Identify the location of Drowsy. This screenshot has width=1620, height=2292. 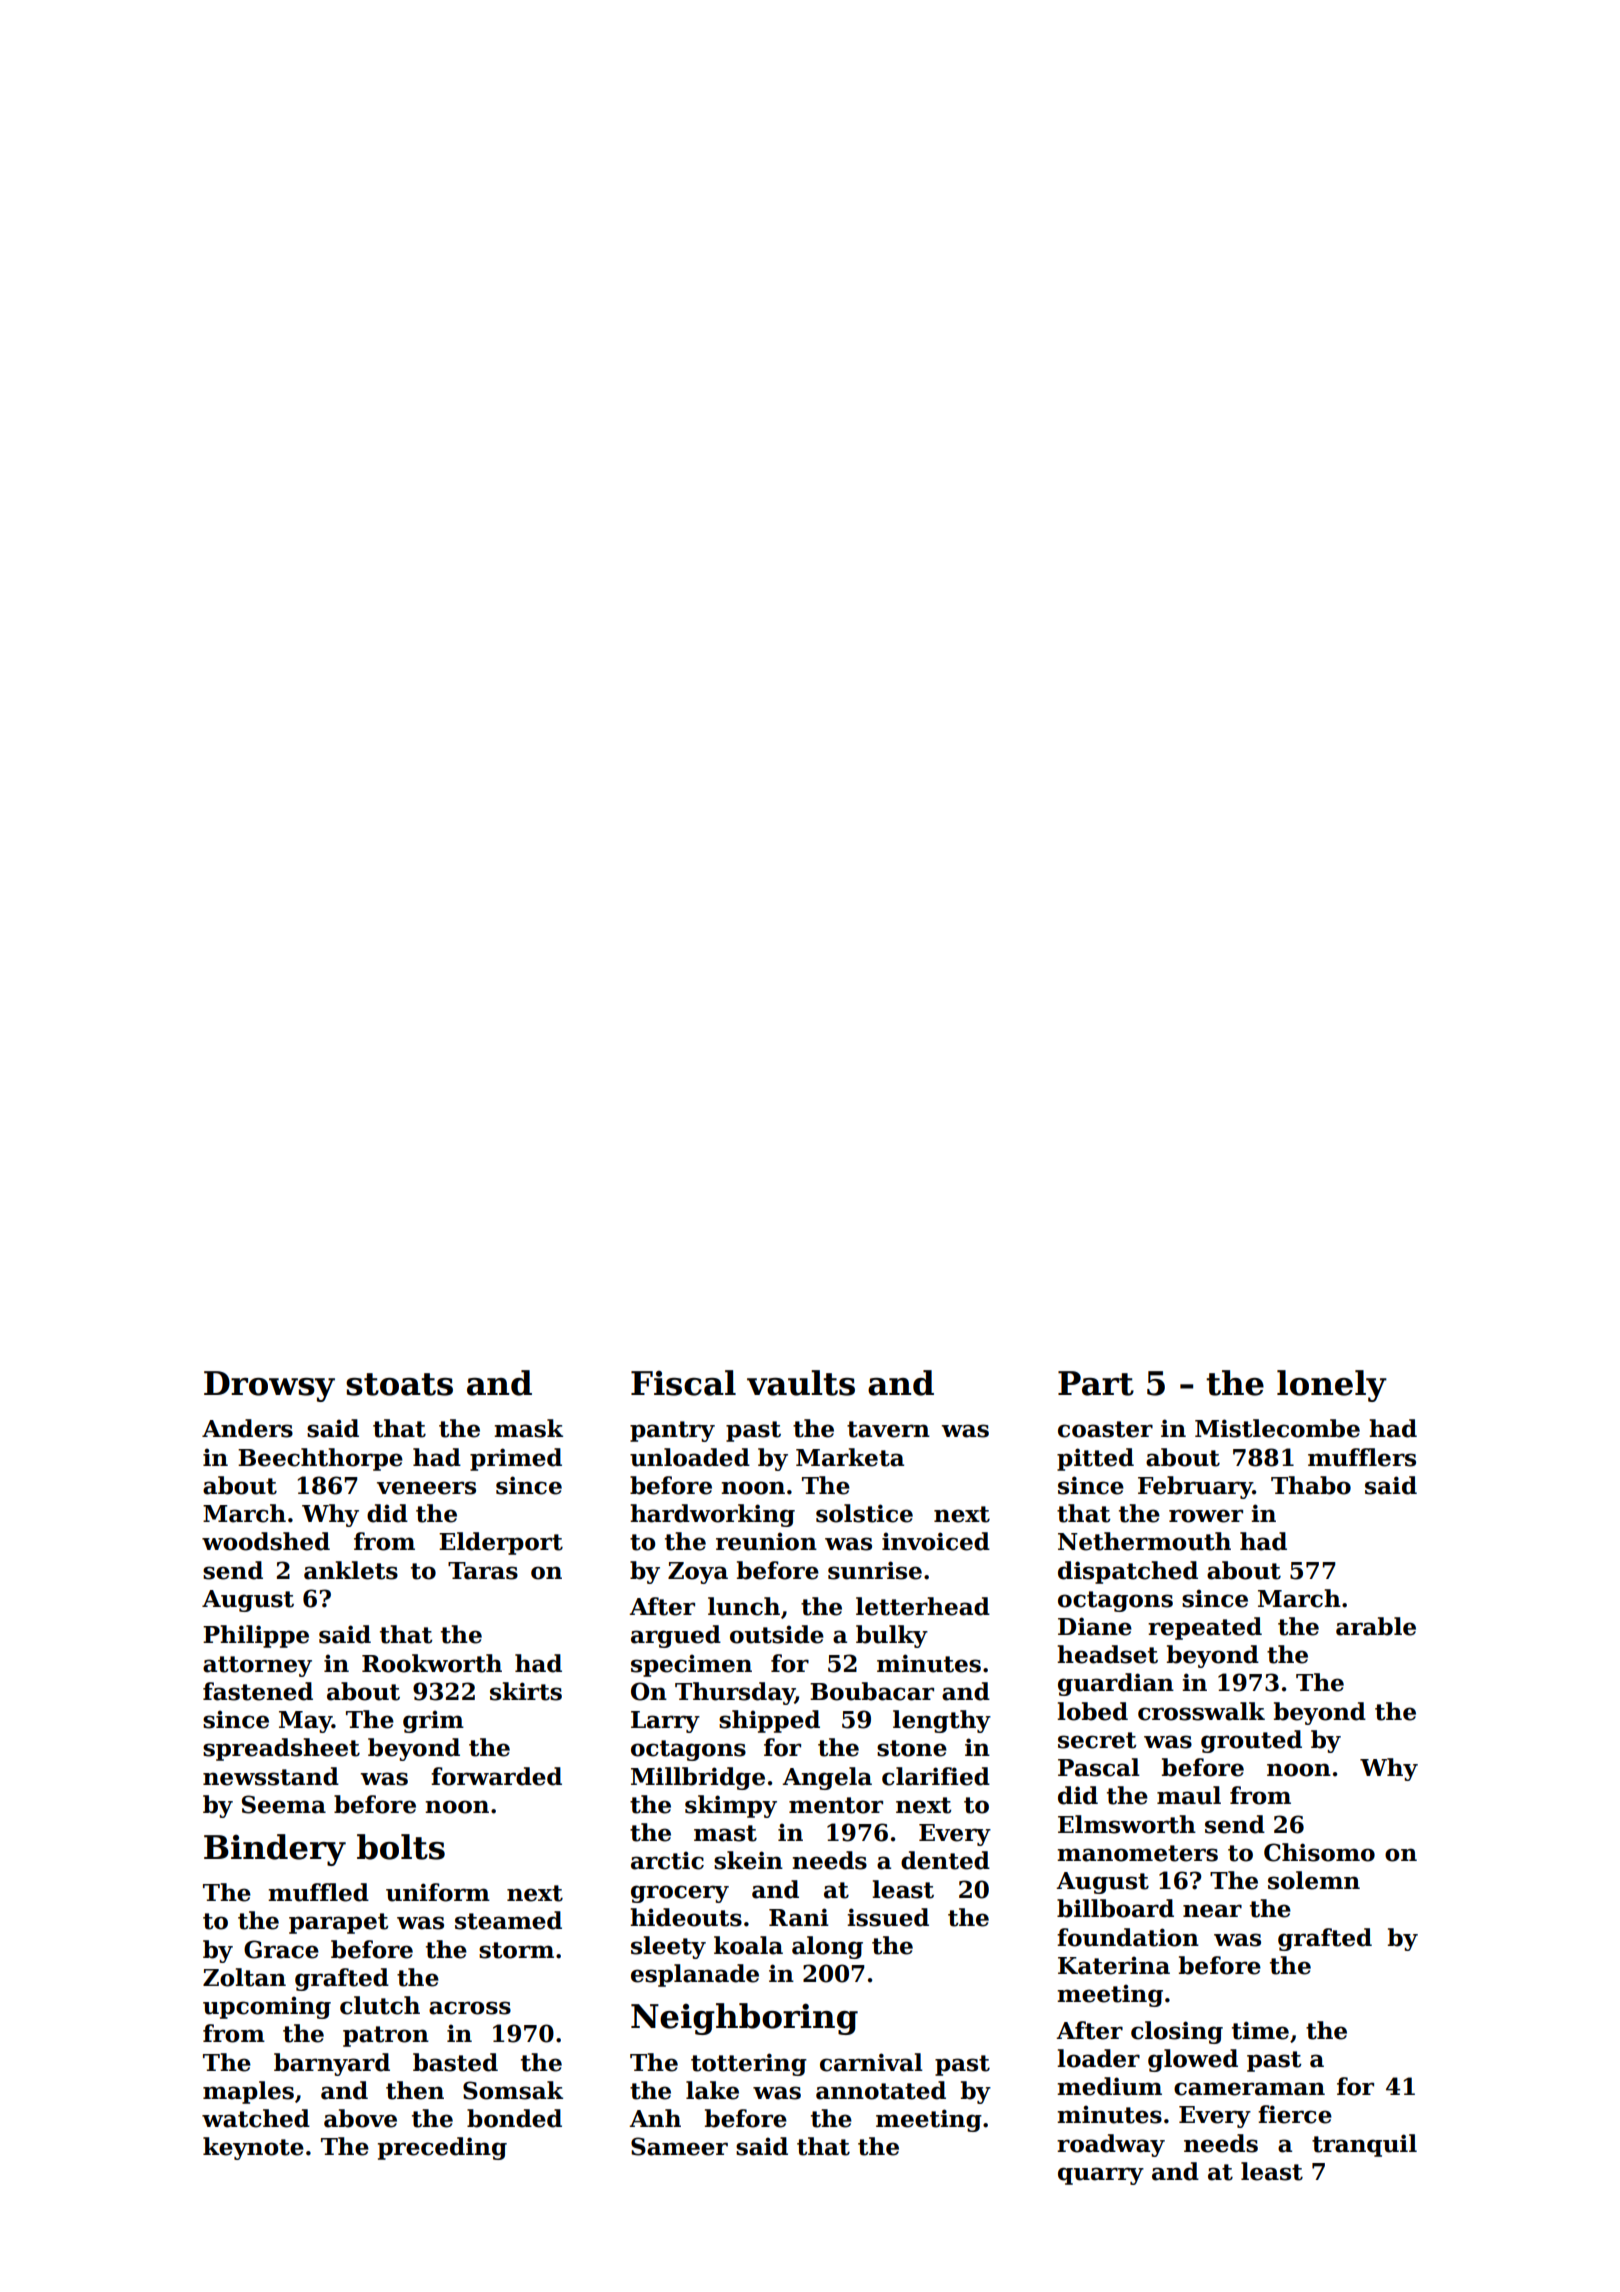
(269, 1386).
